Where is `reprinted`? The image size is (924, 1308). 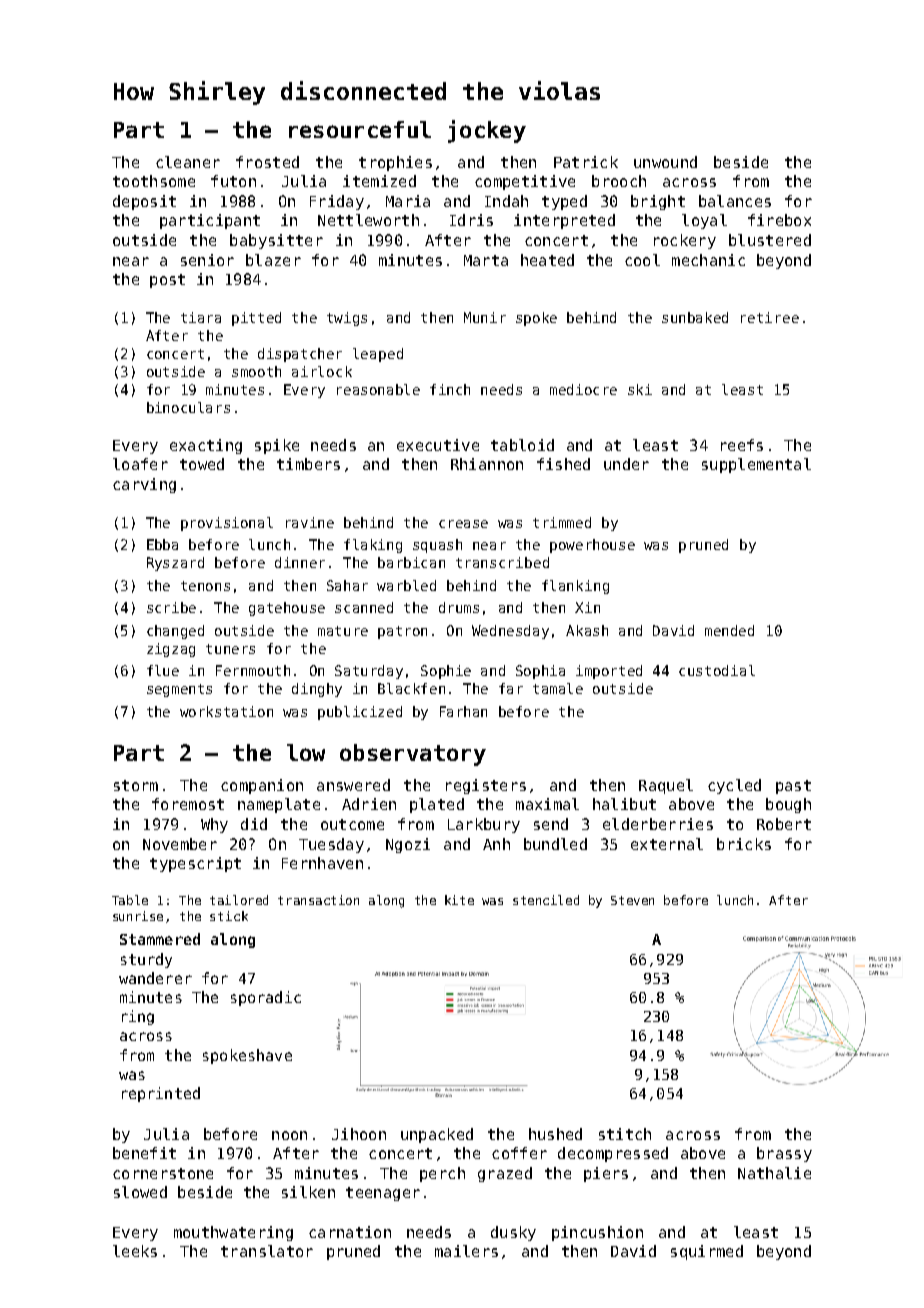
reprinted is located at coordinates (161, 1094).
